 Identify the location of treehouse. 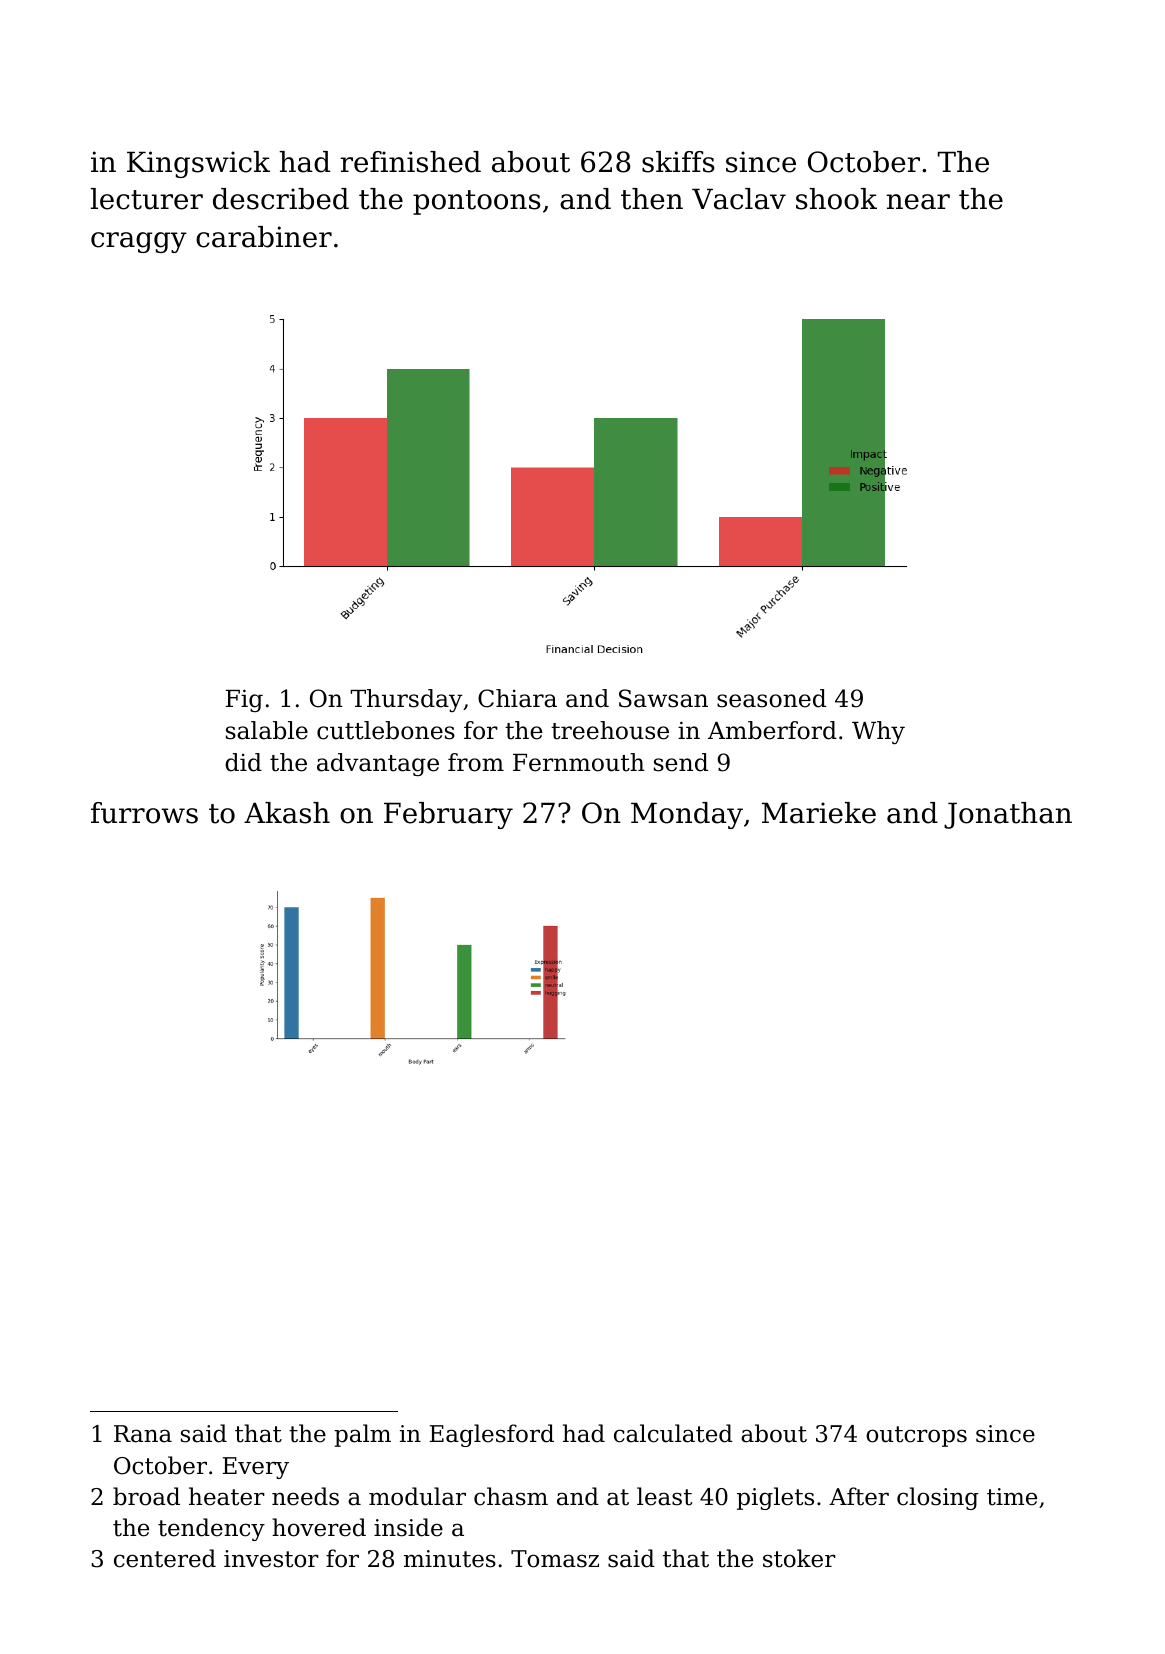
(610, 730).
